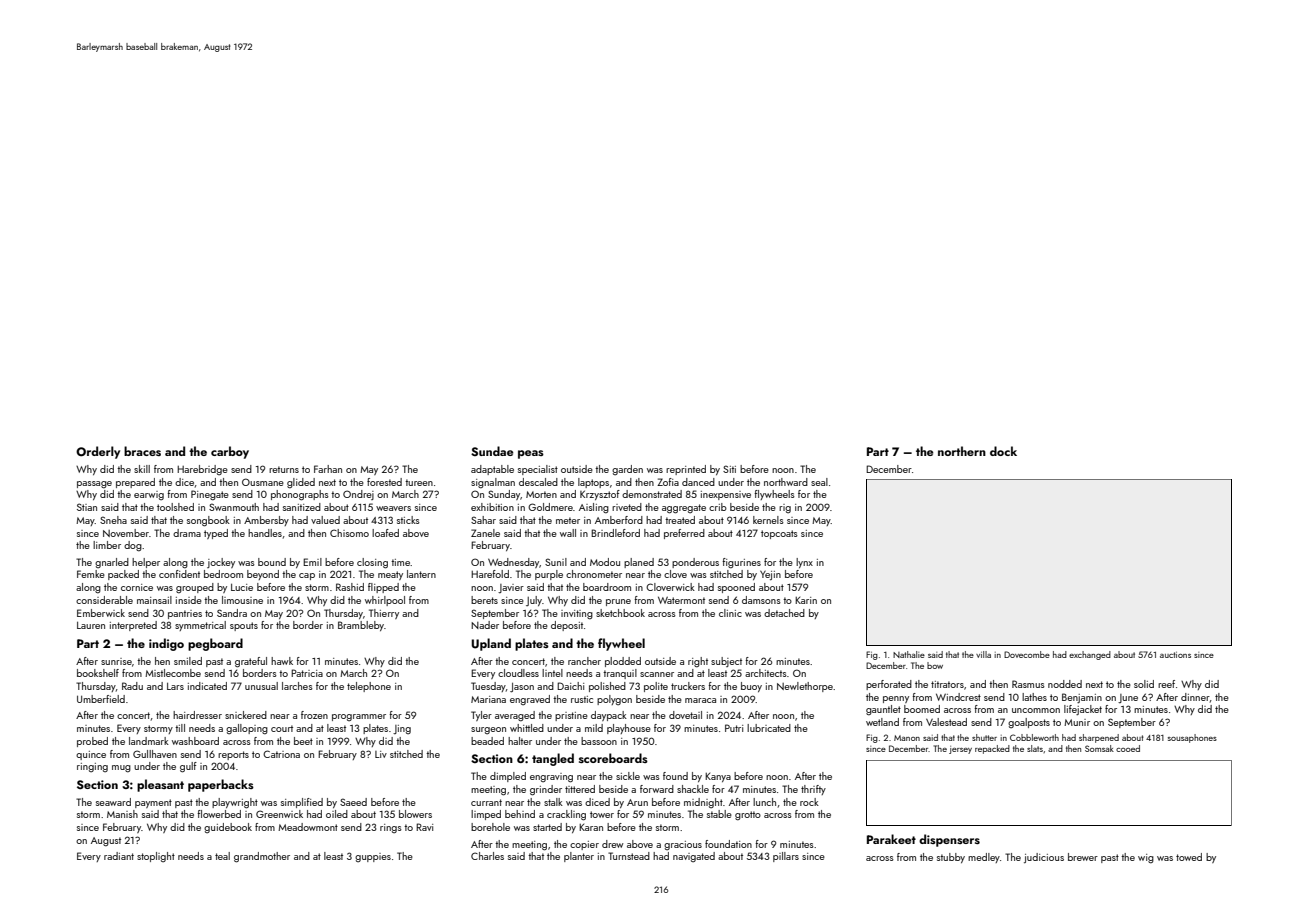 The image size is (1308, 924). I want to click on auctions, so click(1175, 655).
